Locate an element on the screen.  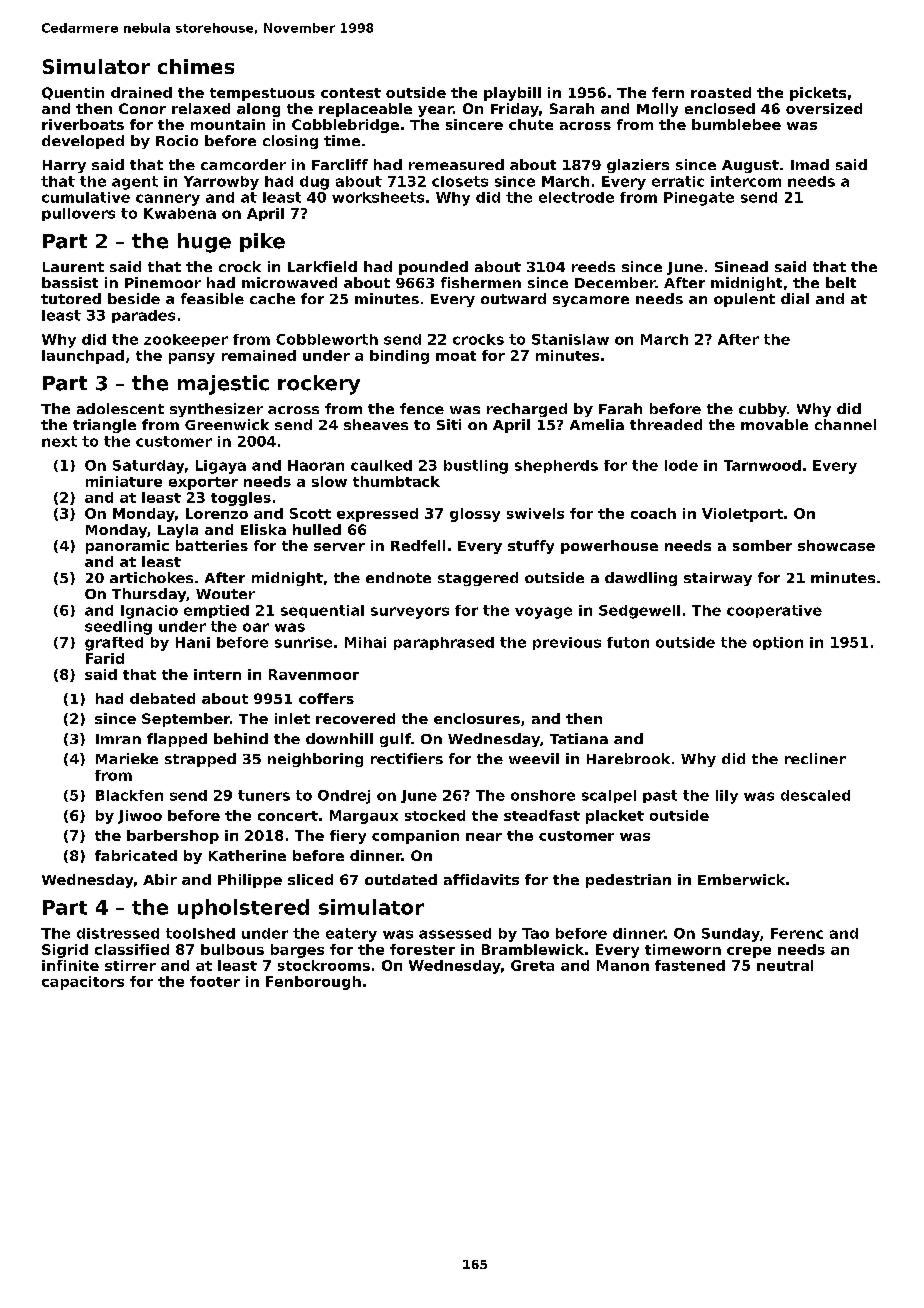
Hani is located at coordinates (193, 642).
